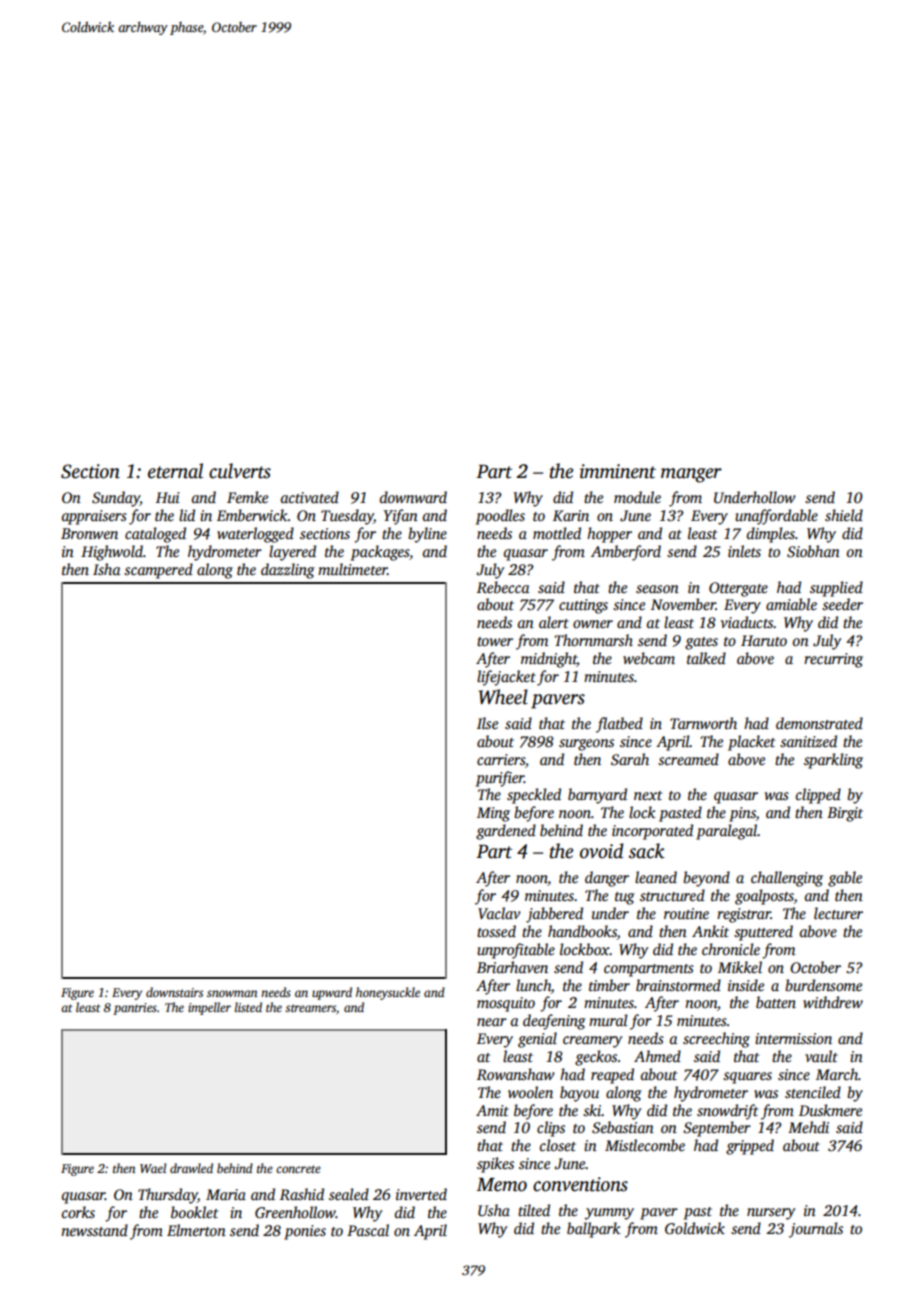  I want to click on ballpark, so click(593, 1230).
